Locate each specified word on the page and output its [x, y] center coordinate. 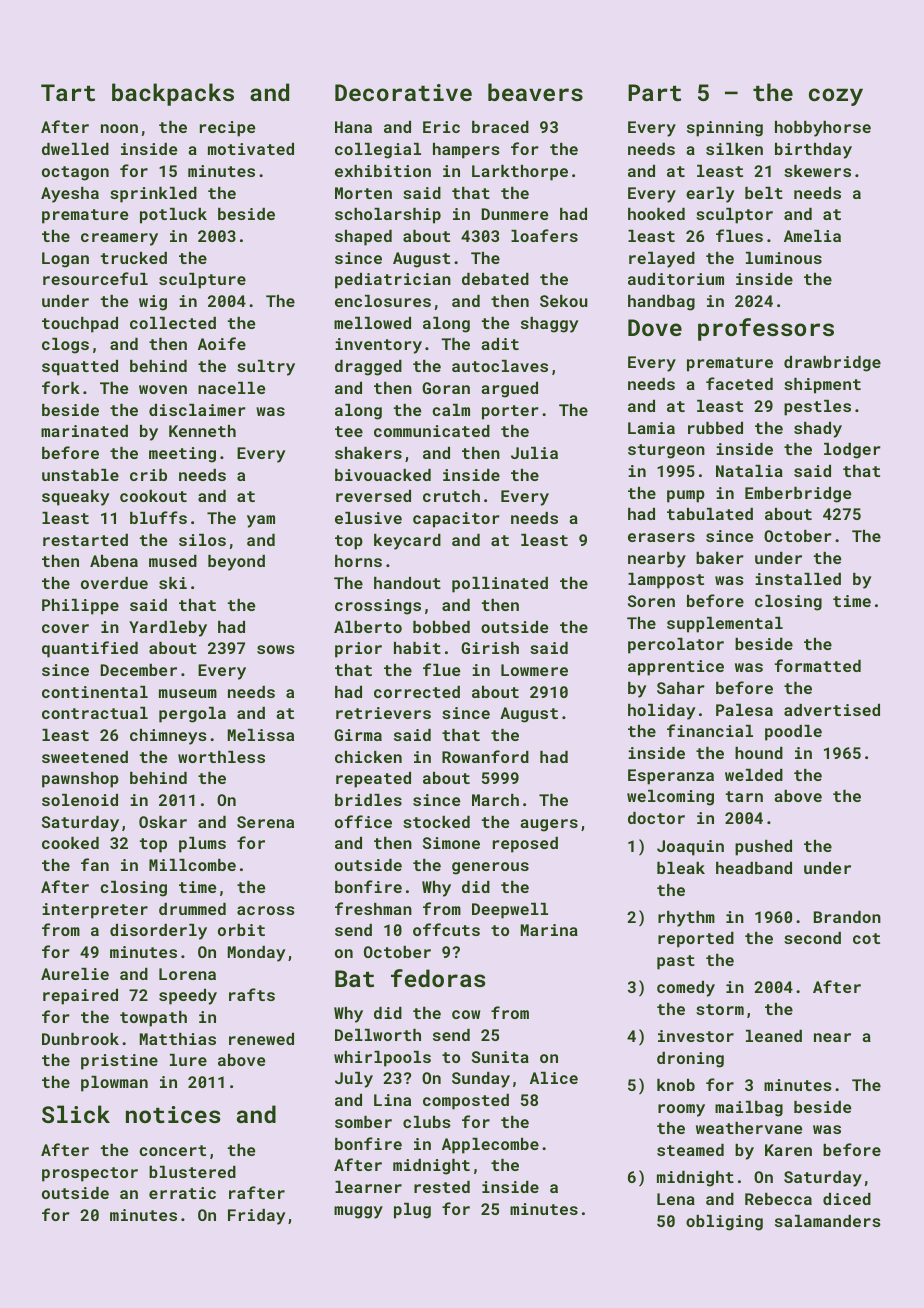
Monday [256, 954]
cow [466, 1014]
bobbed [441, 627]
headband [754, 868]
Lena [676, 1199]
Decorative [403, 92]
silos [202, 540]
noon [119, 128]
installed [798, 579]
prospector [90, 1174]
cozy [836, 97]
